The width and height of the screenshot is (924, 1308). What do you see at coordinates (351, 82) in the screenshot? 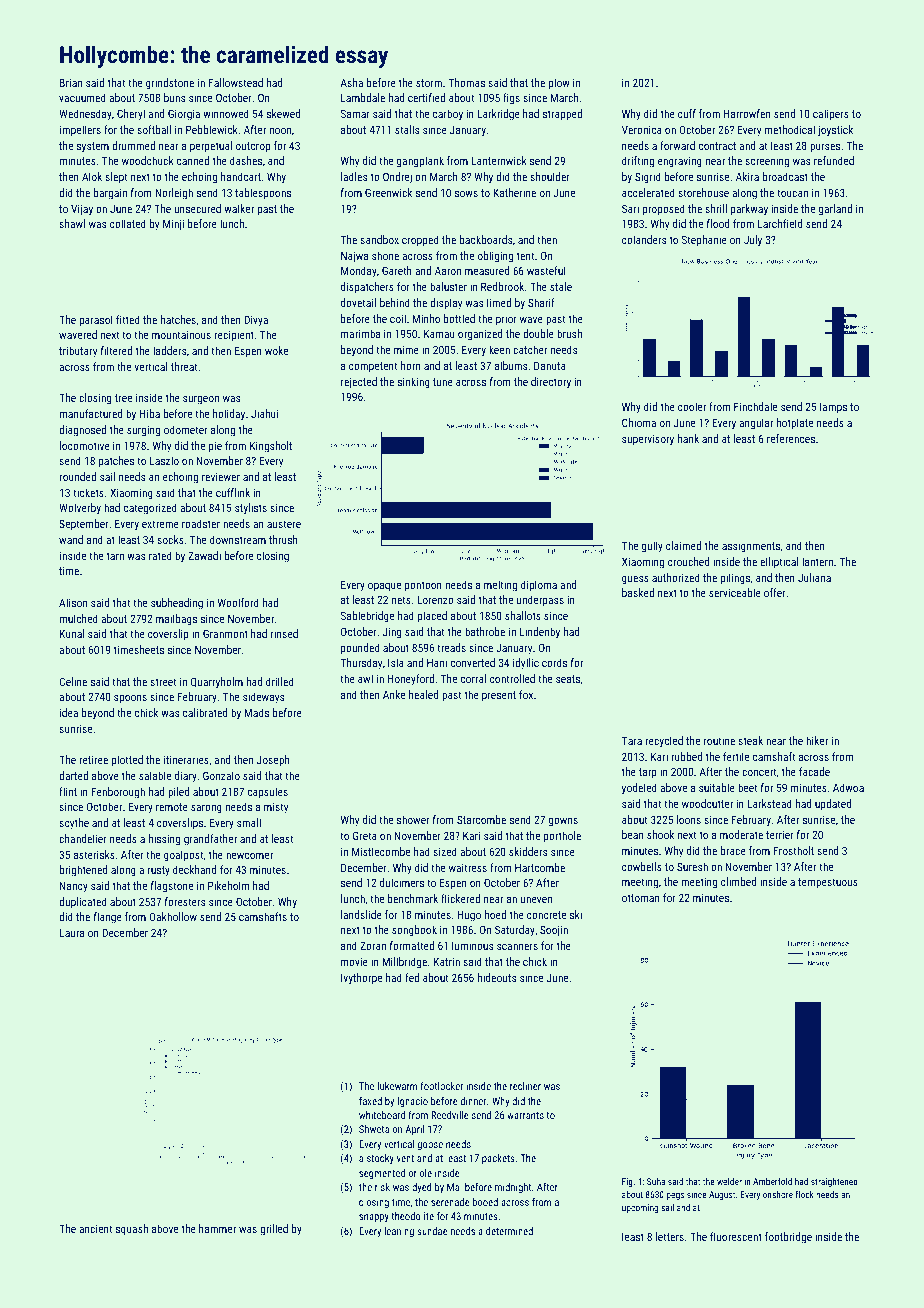
I see `Asha` at bounding box center [351, 82].
